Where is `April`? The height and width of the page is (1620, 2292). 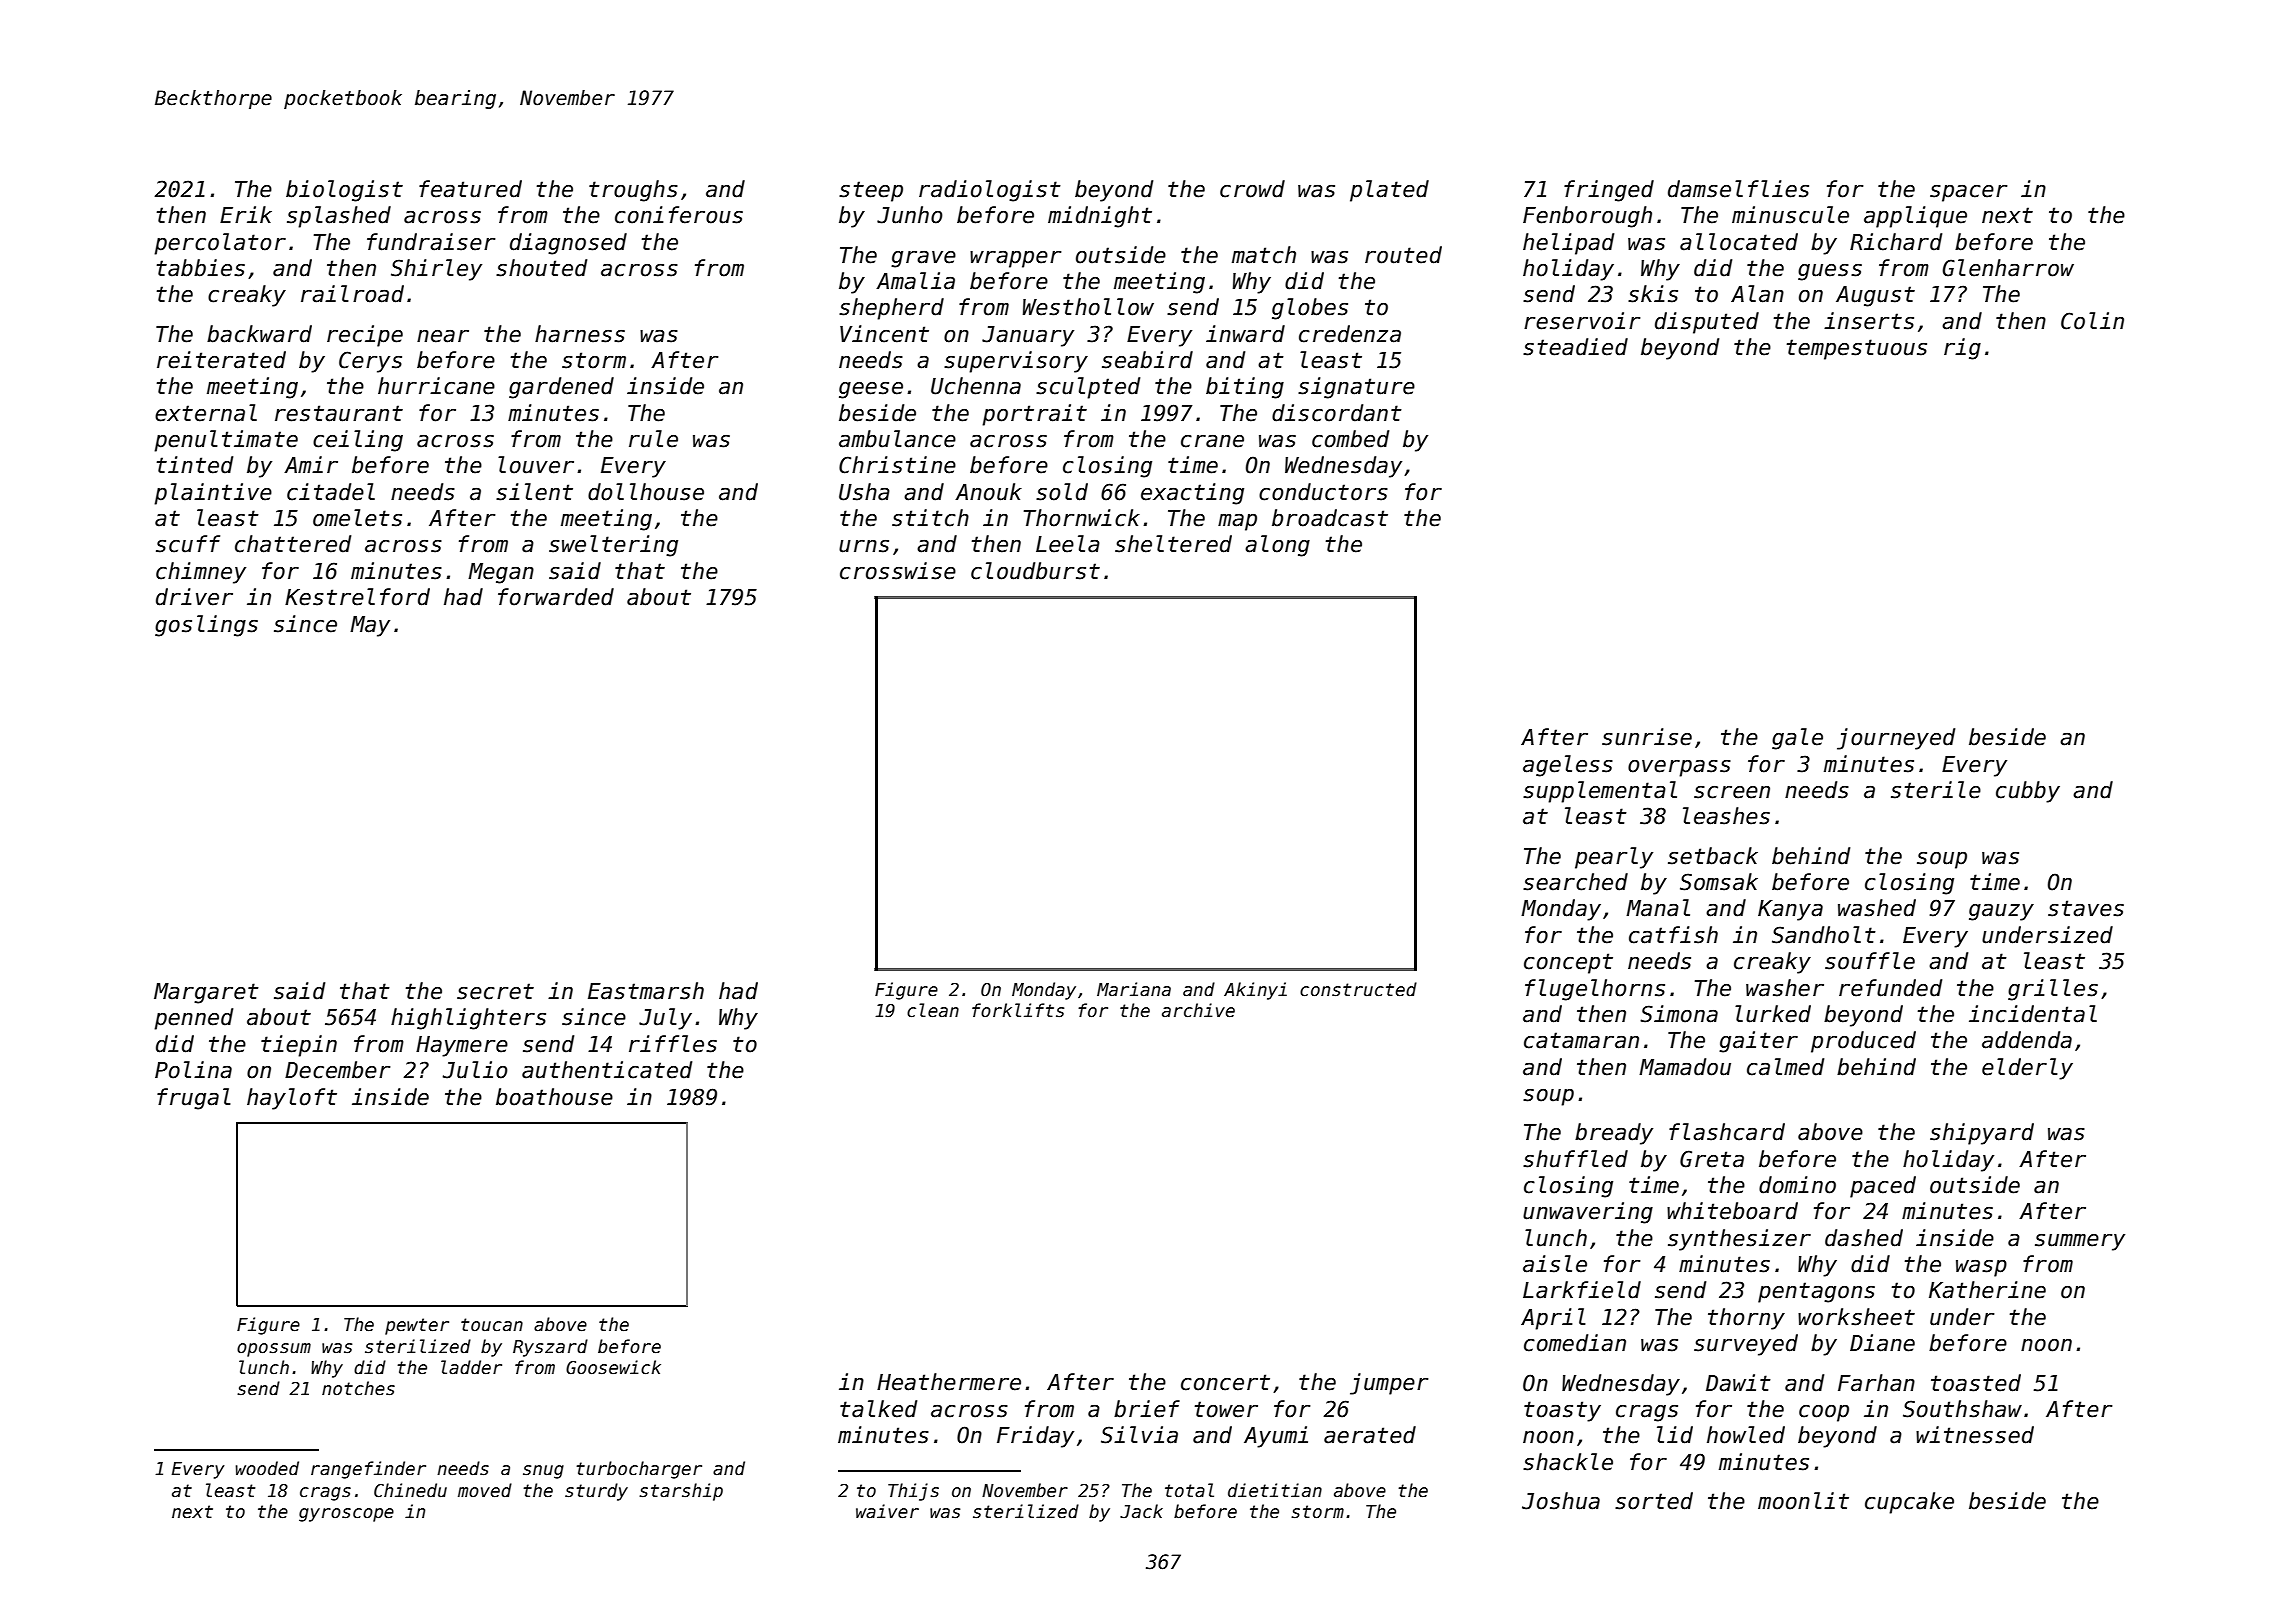 April is located at coordinates (1553, 1319).
